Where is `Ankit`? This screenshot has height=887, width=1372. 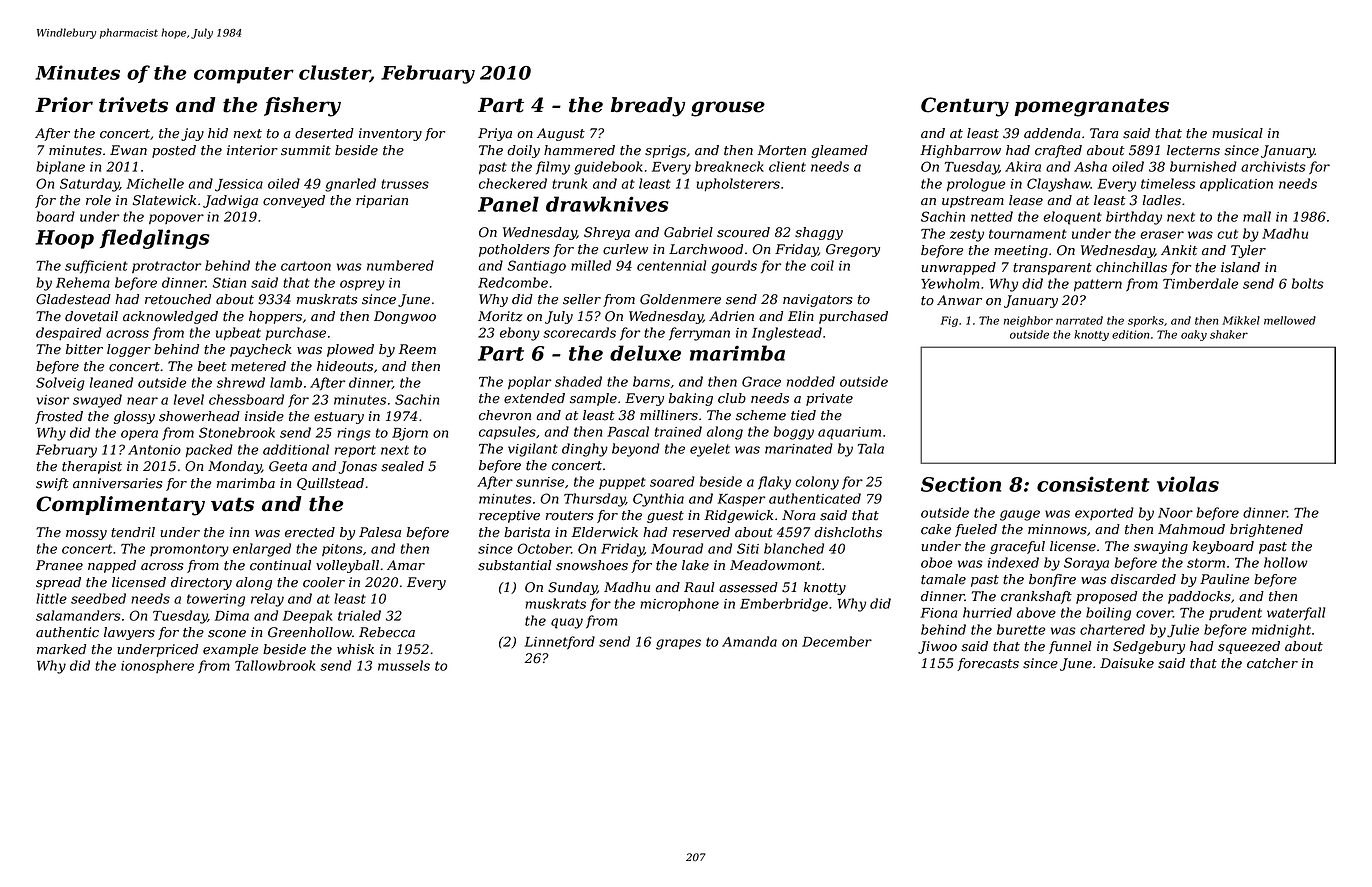 Ankit is located at coordinates (1179, 250).
